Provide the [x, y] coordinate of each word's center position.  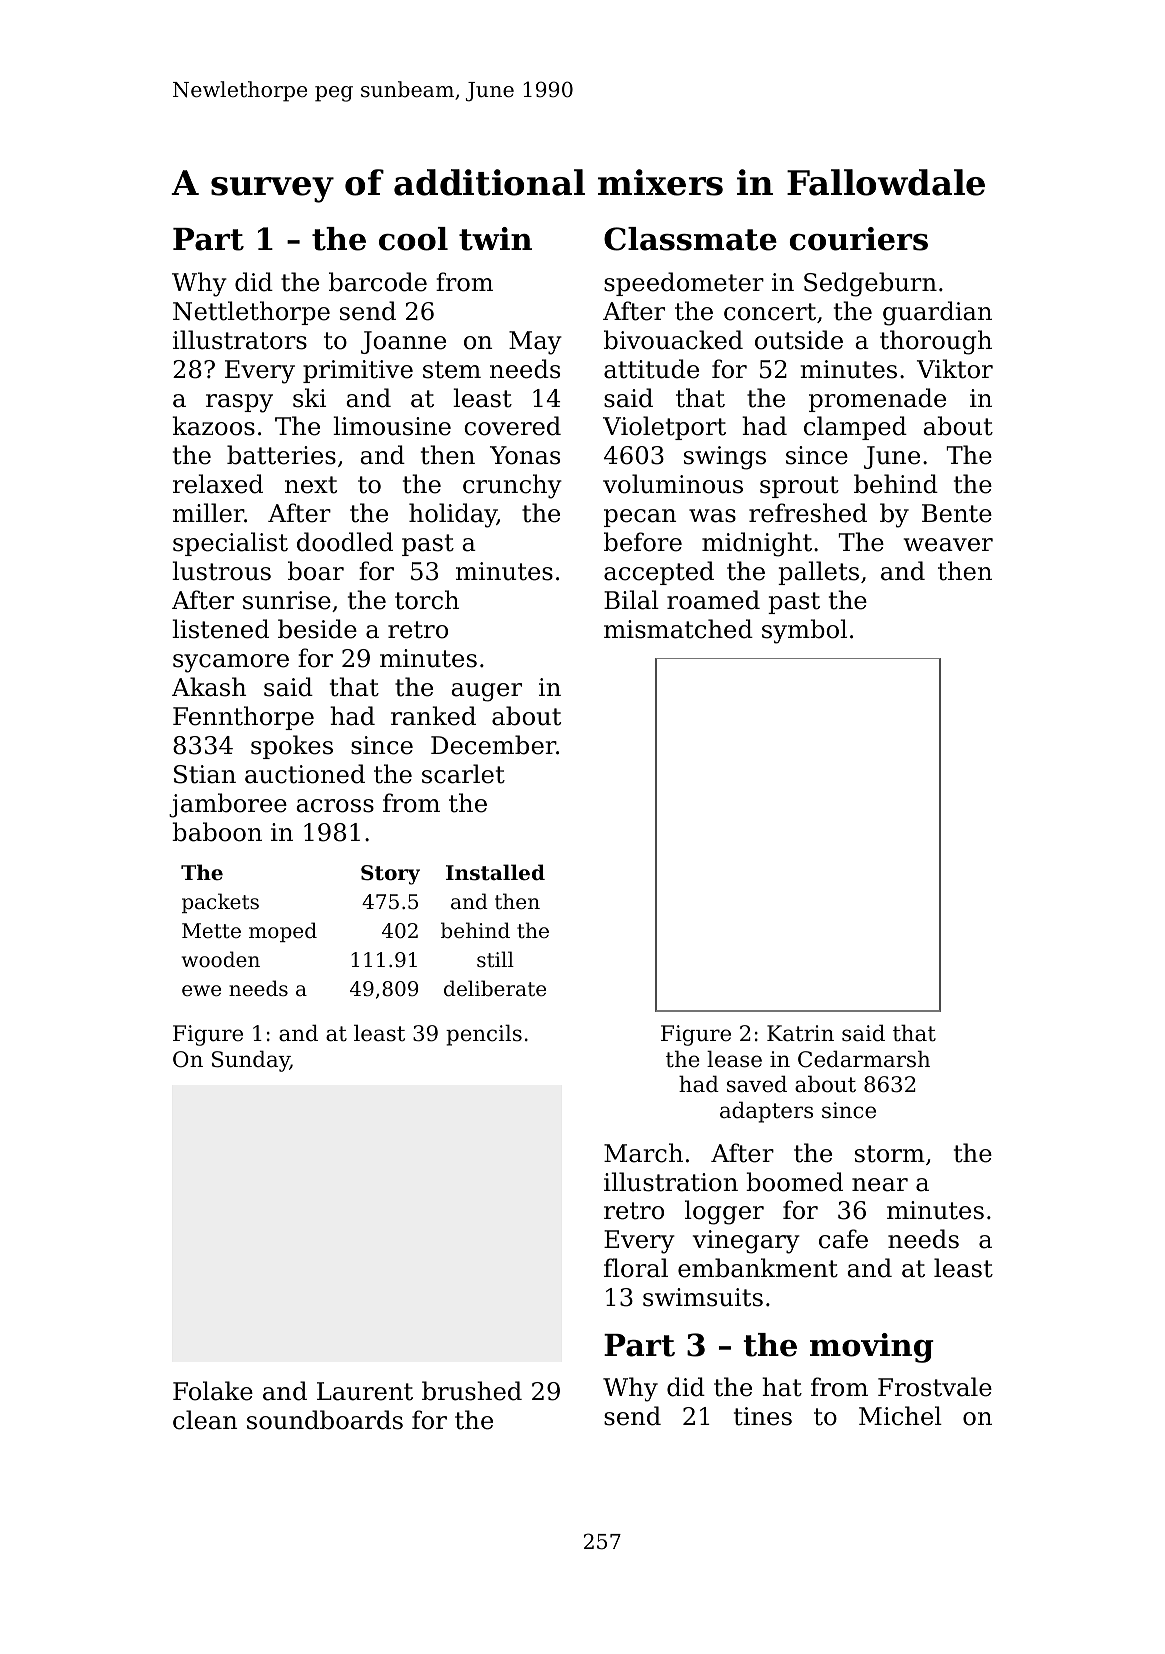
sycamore [231, 663]
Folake [213, 1391]
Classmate [690, 239]
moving [872, 1348]
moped [283, 932]
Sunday [251, 1061]
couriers [859, 239]
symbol [804, 631]
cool [413, 239]
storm [890, 1154]
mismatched [678, 629]
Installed [495, 872]
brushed [472, 1391]
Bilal [631, 600]
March [643, 1153]
